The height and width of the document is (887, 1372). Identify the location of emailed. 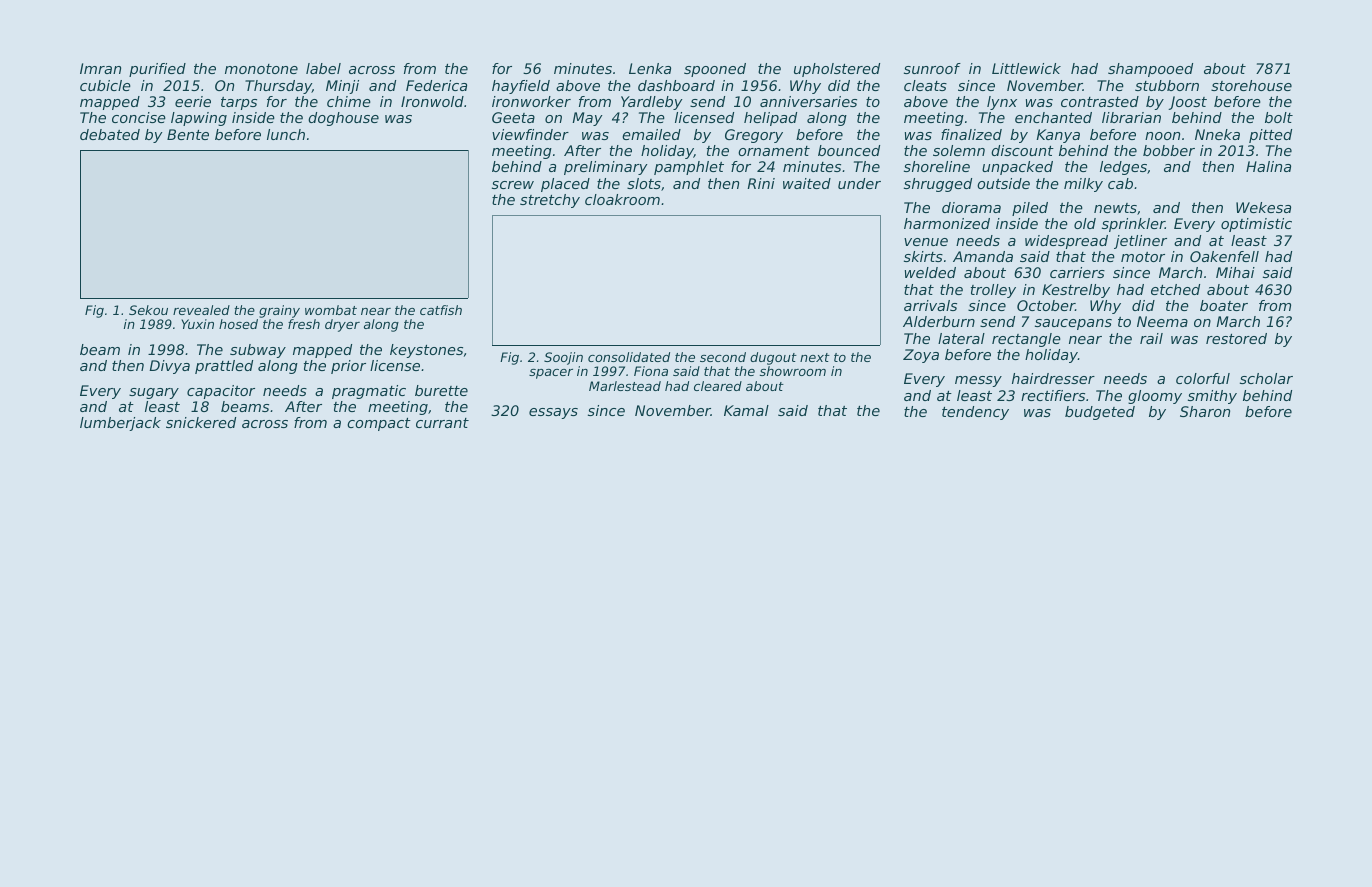
(651, 134).
